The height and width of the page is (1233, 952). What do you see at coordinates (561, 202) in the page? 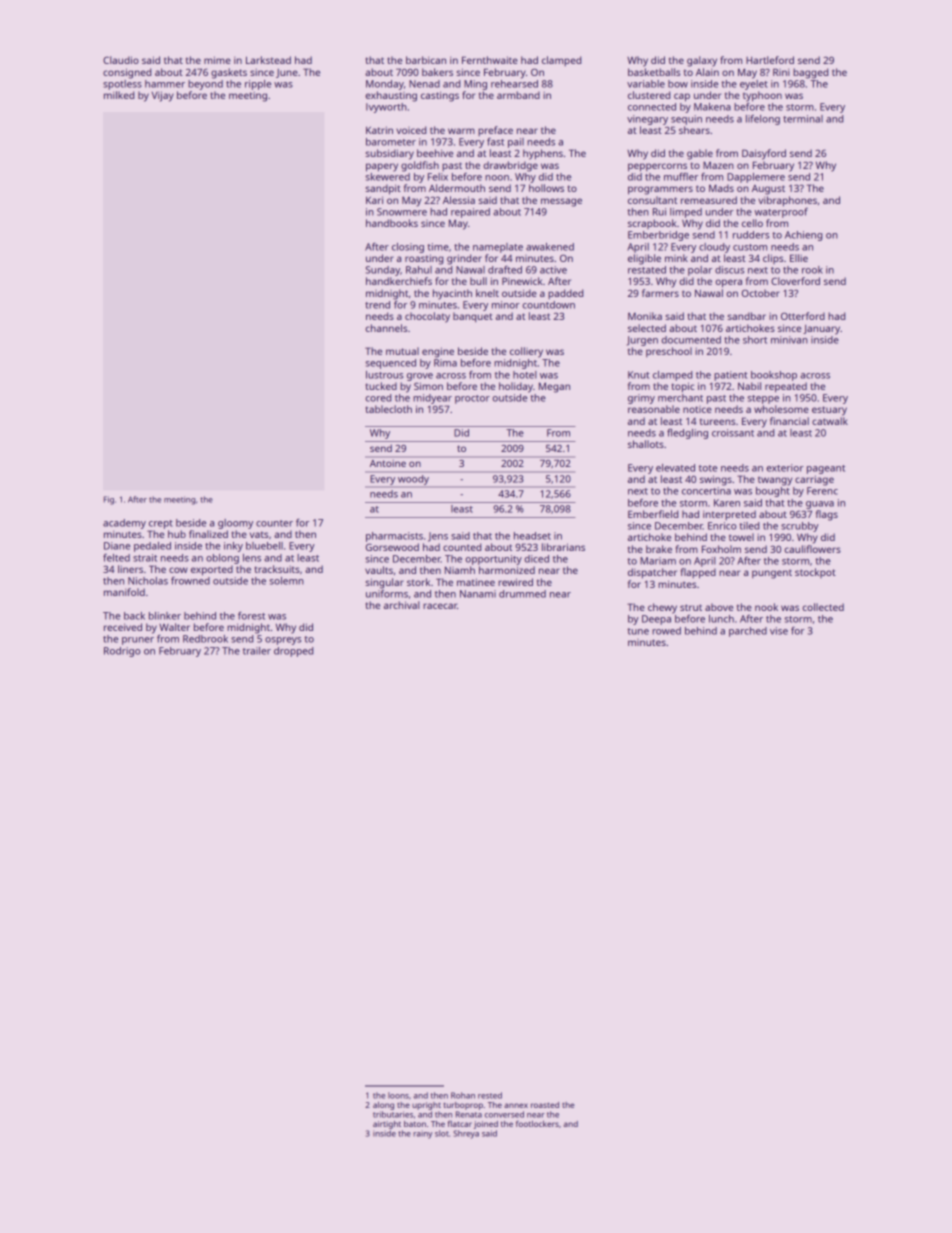
I see `message` at bounding box center [561, 202].
